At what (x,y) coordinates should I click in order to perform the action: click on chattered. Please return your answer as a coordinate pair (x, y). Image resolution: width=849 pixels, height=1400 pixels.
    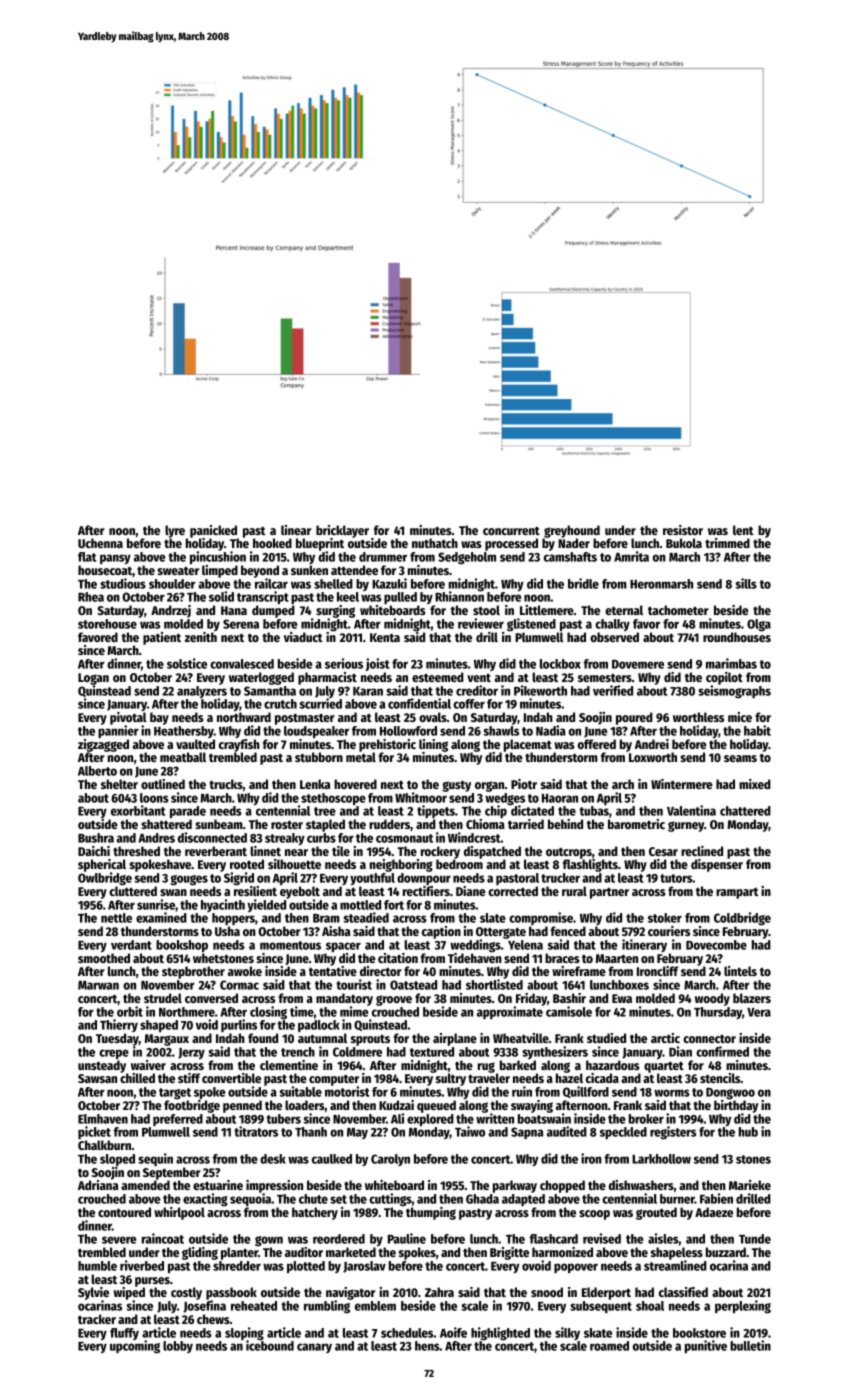
    Looking at the image, I should click on (745, 811).
